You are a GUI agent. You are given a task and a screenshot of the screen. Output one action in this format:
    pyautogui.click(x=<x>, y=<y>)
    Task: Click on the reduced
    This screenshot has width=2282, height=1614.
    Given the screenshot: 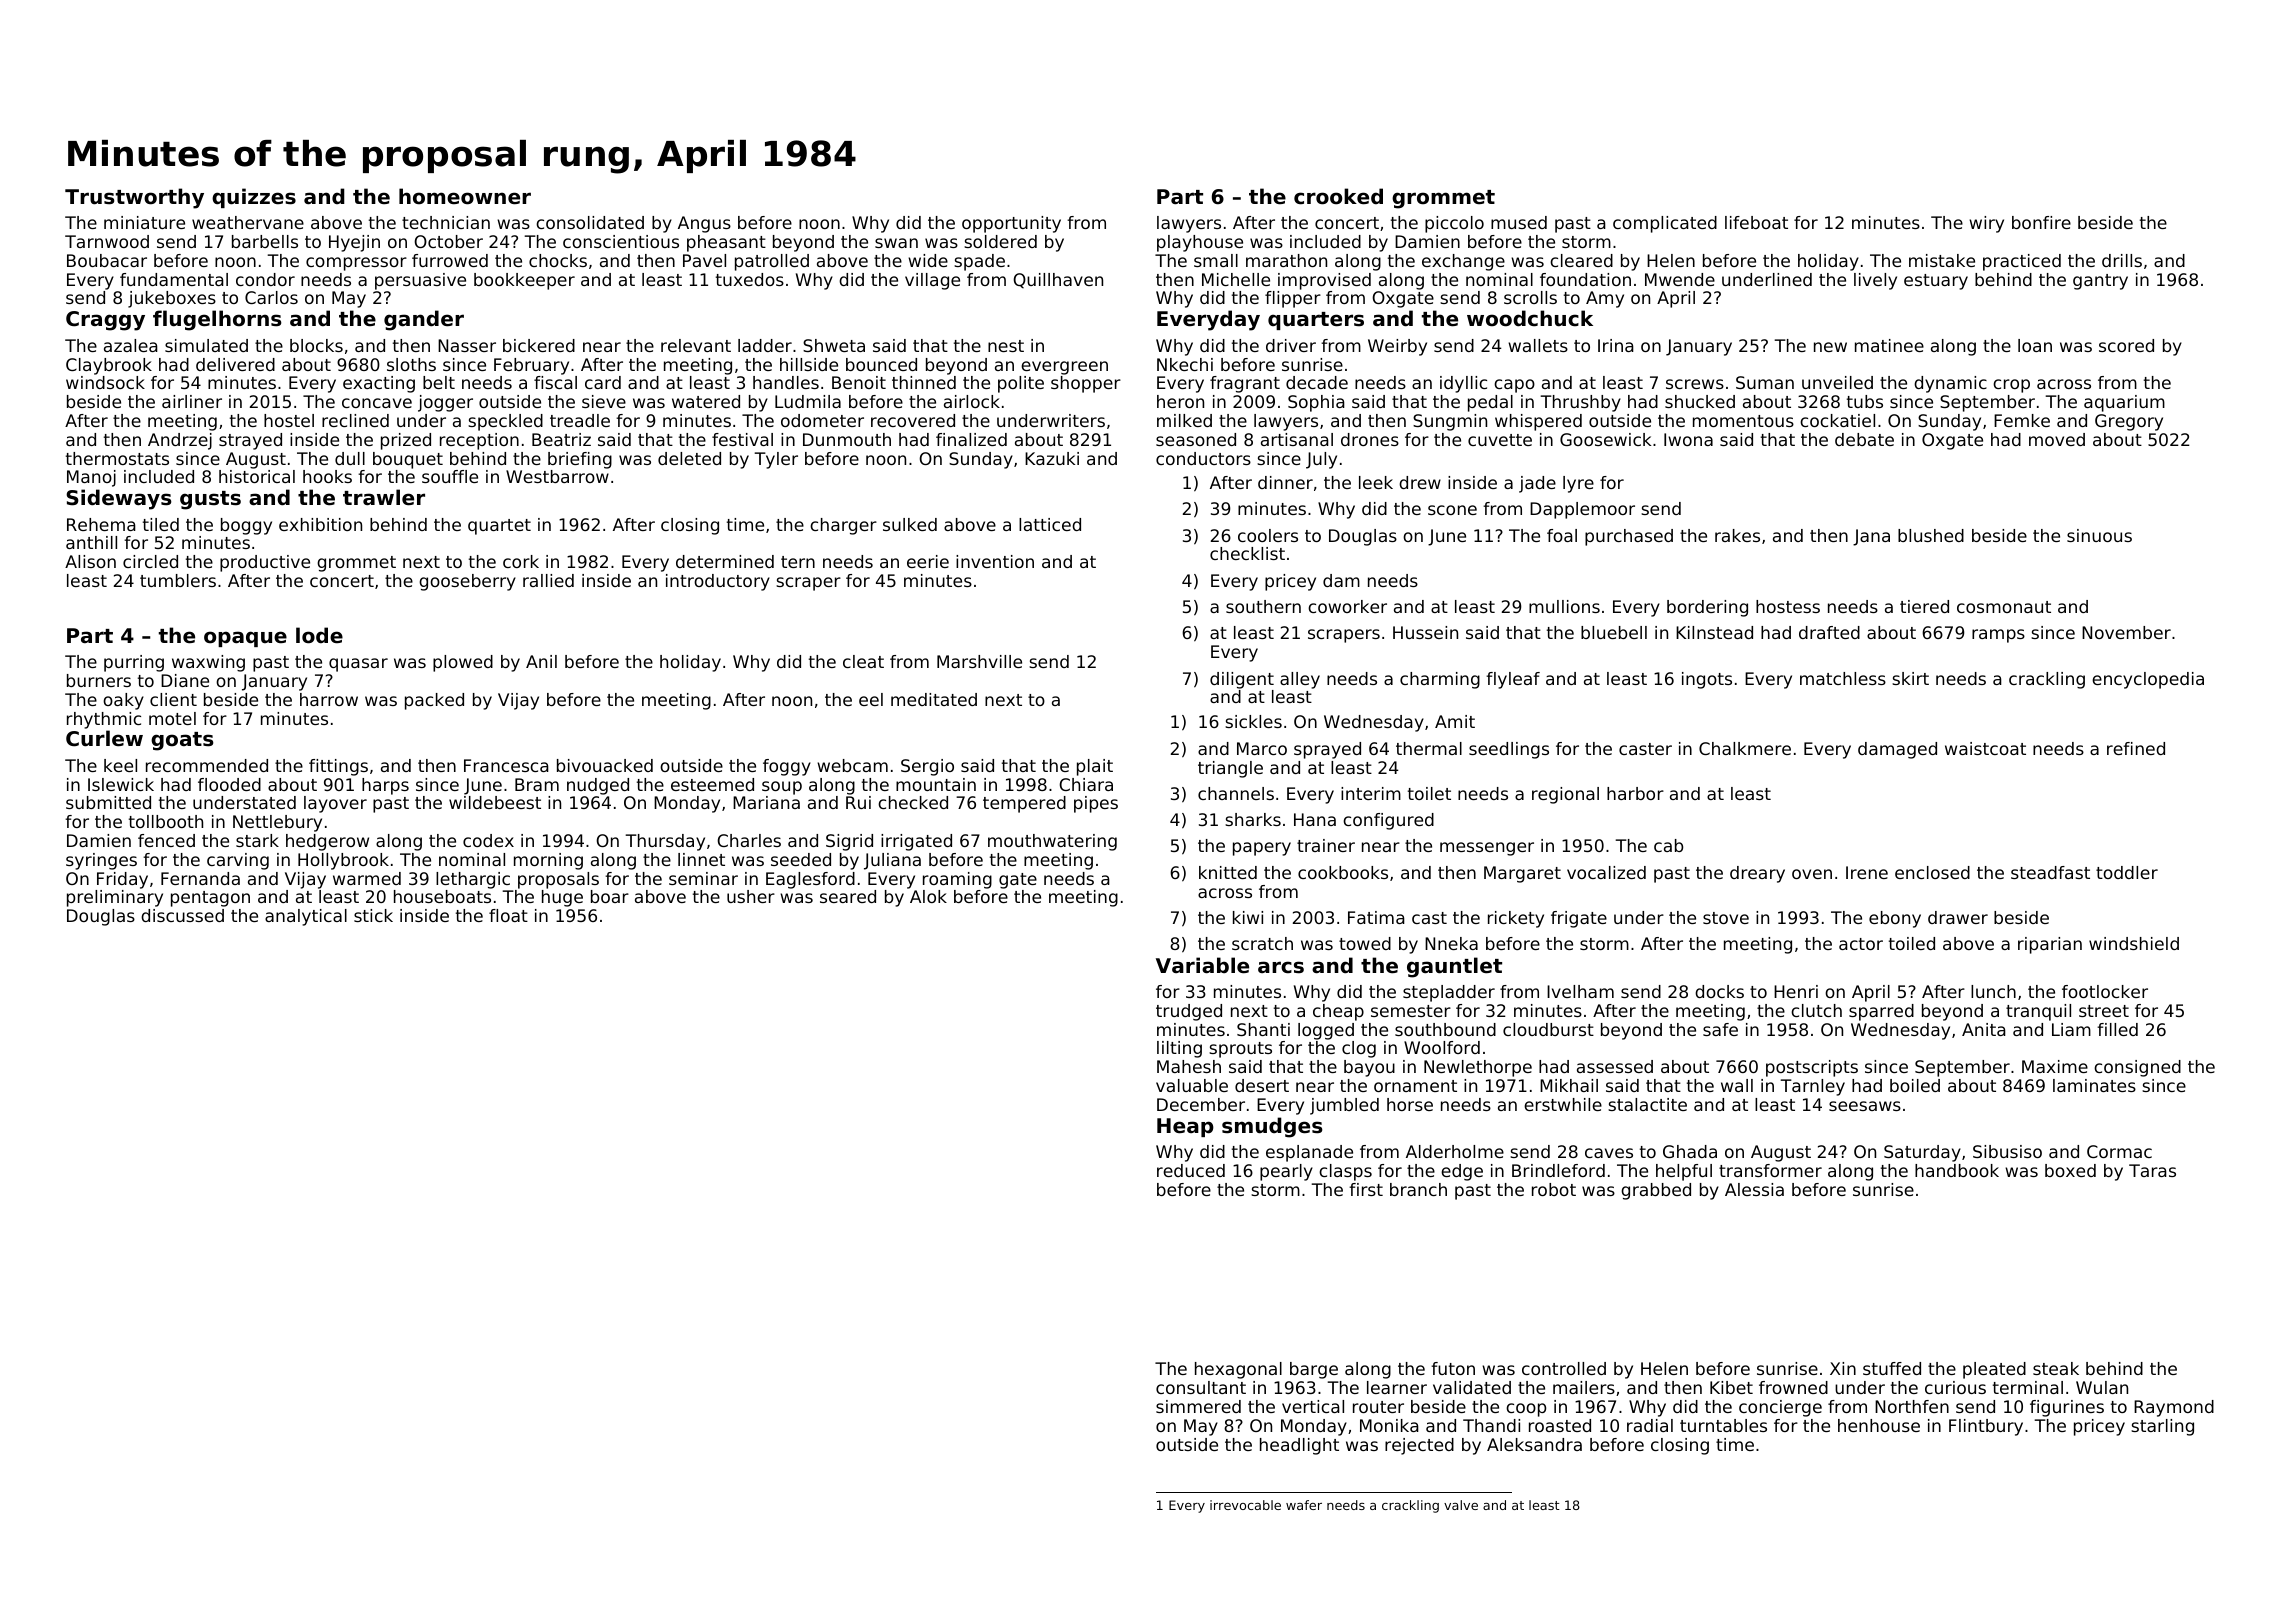 What is the action you would take?
    pyautogui.click(x=1191, y=1170)
